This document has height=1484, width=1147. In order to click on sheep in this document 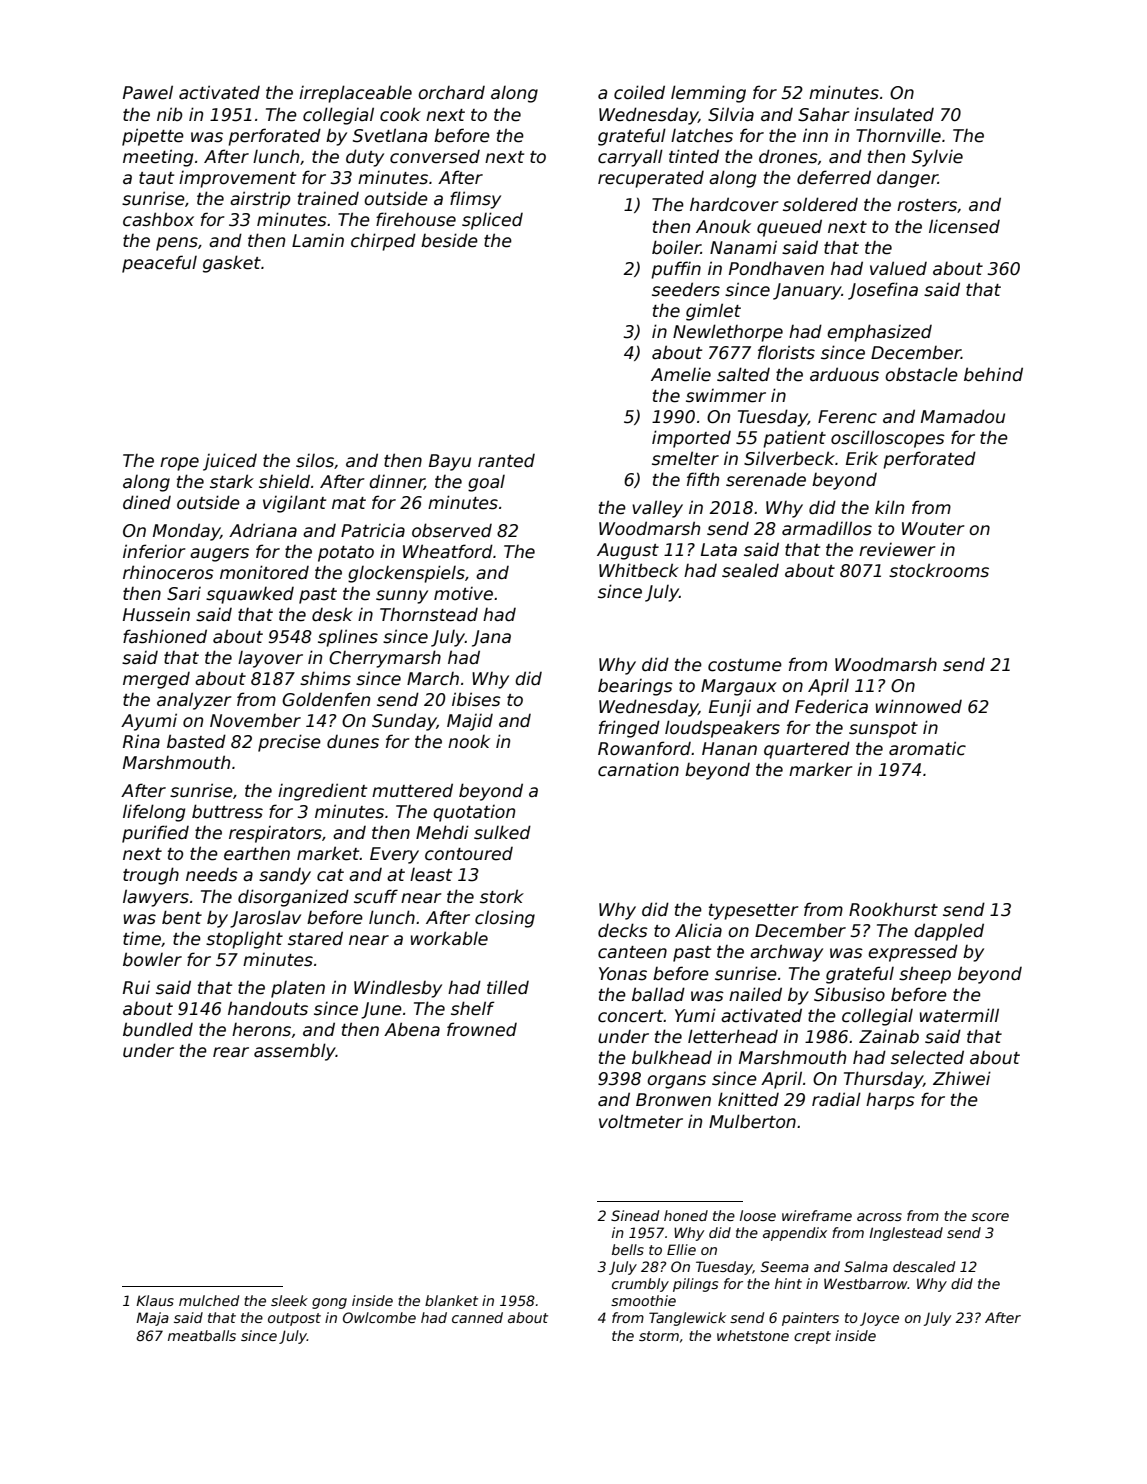, I will do `click(925, 975)`.
